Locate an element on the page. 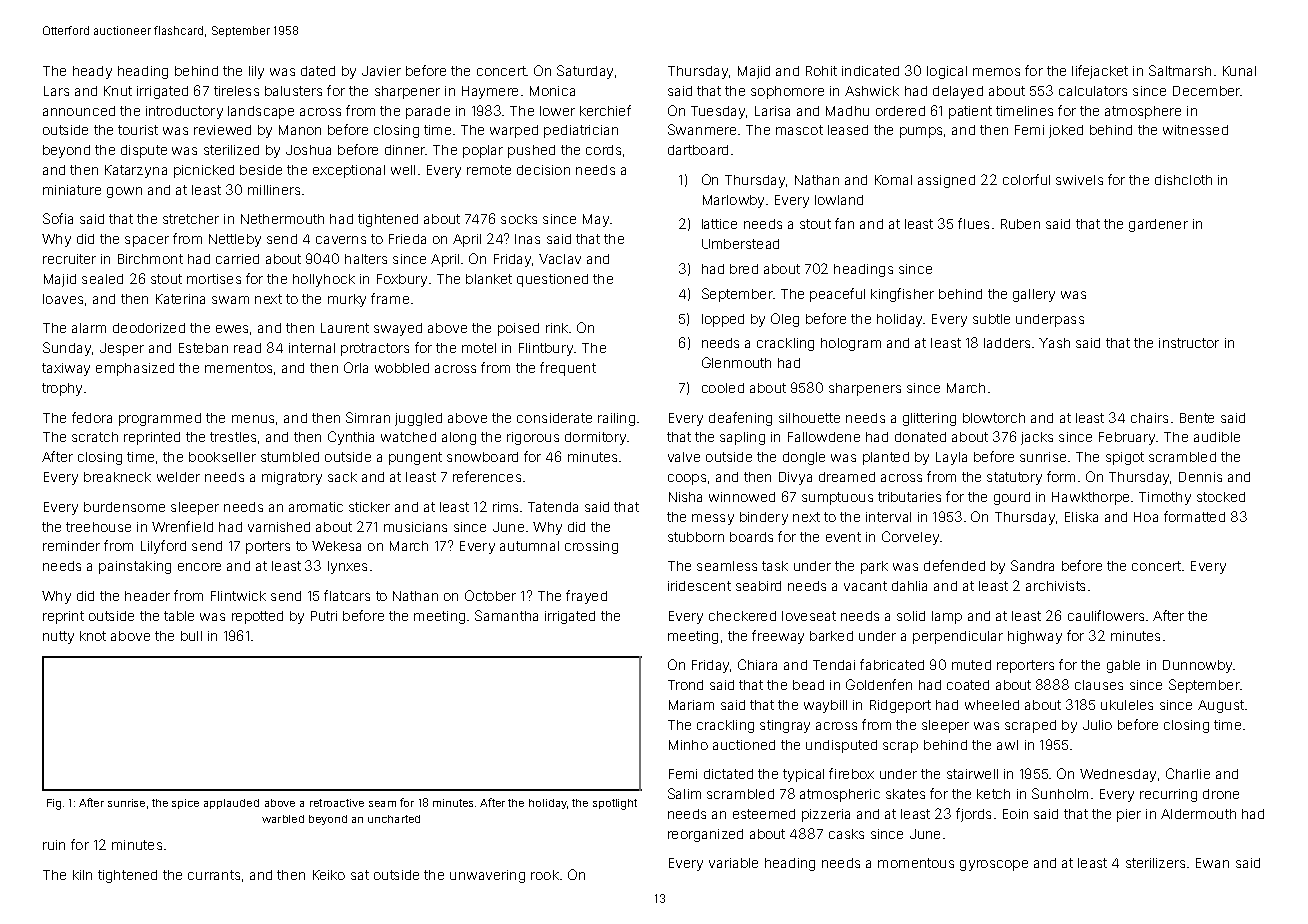 This page has width=1308, height=924. Samantha is located at coordinates (506, 615).
